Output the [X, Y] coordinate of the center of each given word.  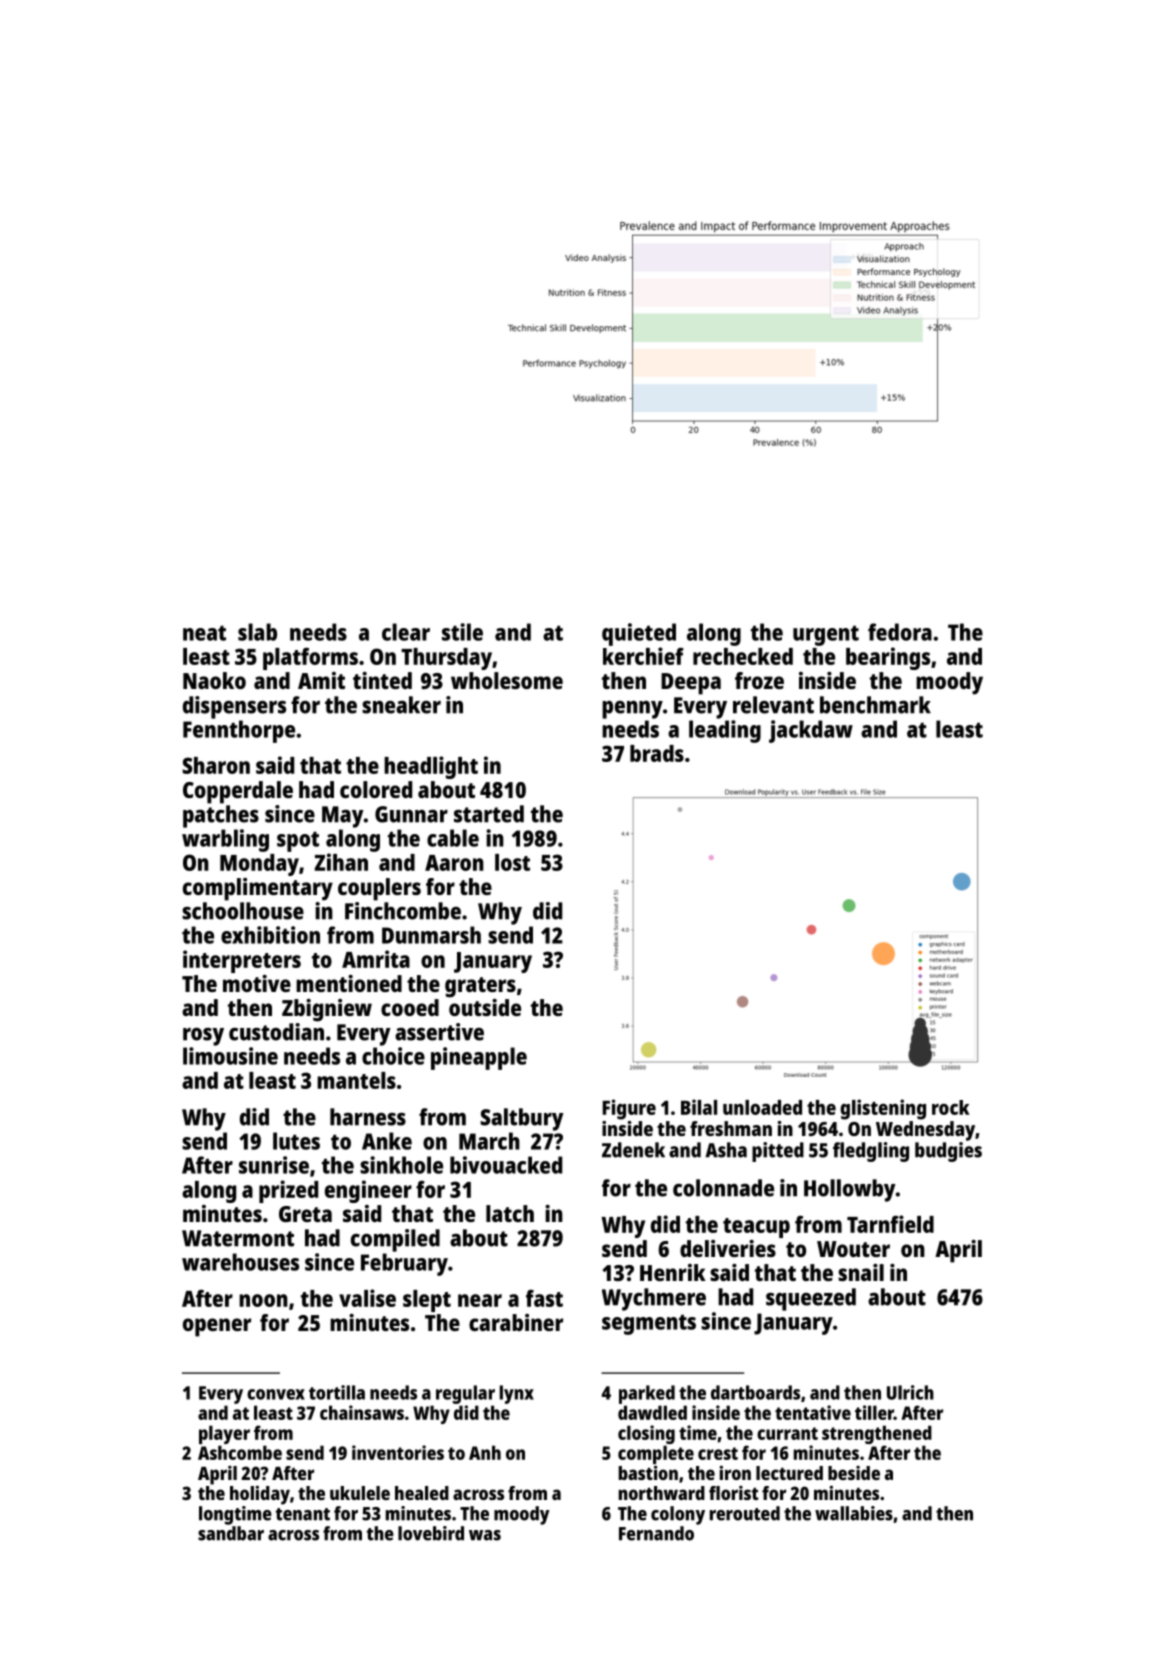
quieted [639, 634]
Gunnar [411, 814]
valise [367, 1298]
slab [257, 632]
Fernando [656, 1533]
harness [368, 1117]
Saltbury [522, 1119]
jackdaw [811, 731]
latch [510, 1213]
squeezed [811, 1299]
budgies [948, 1152]
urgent [826, 635]
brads [657, 753]
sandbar [231, 1533]
